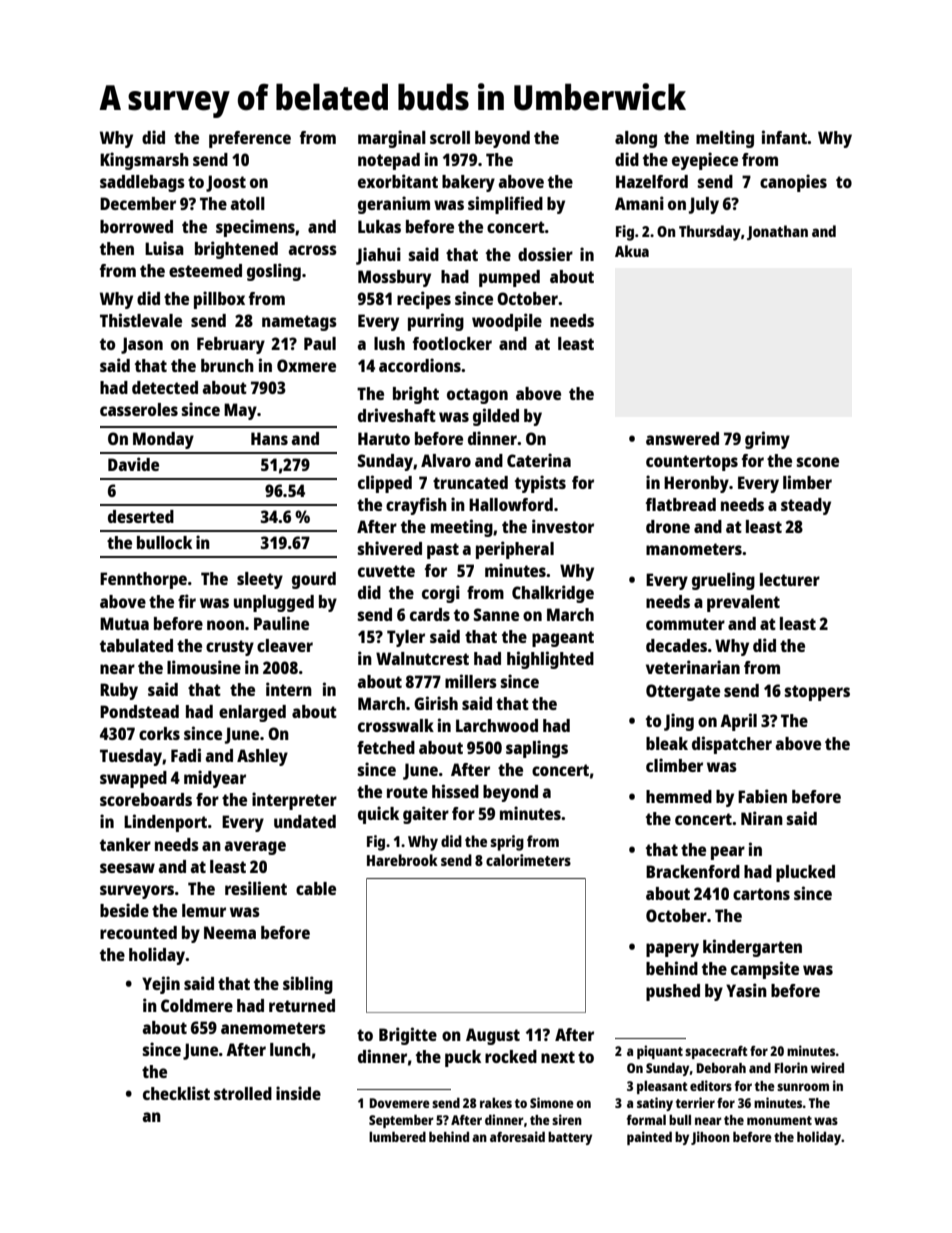 This page has height=1233, width=952. Describe the element at coordinates (117, 248) in the page. I see `then` at that location.
